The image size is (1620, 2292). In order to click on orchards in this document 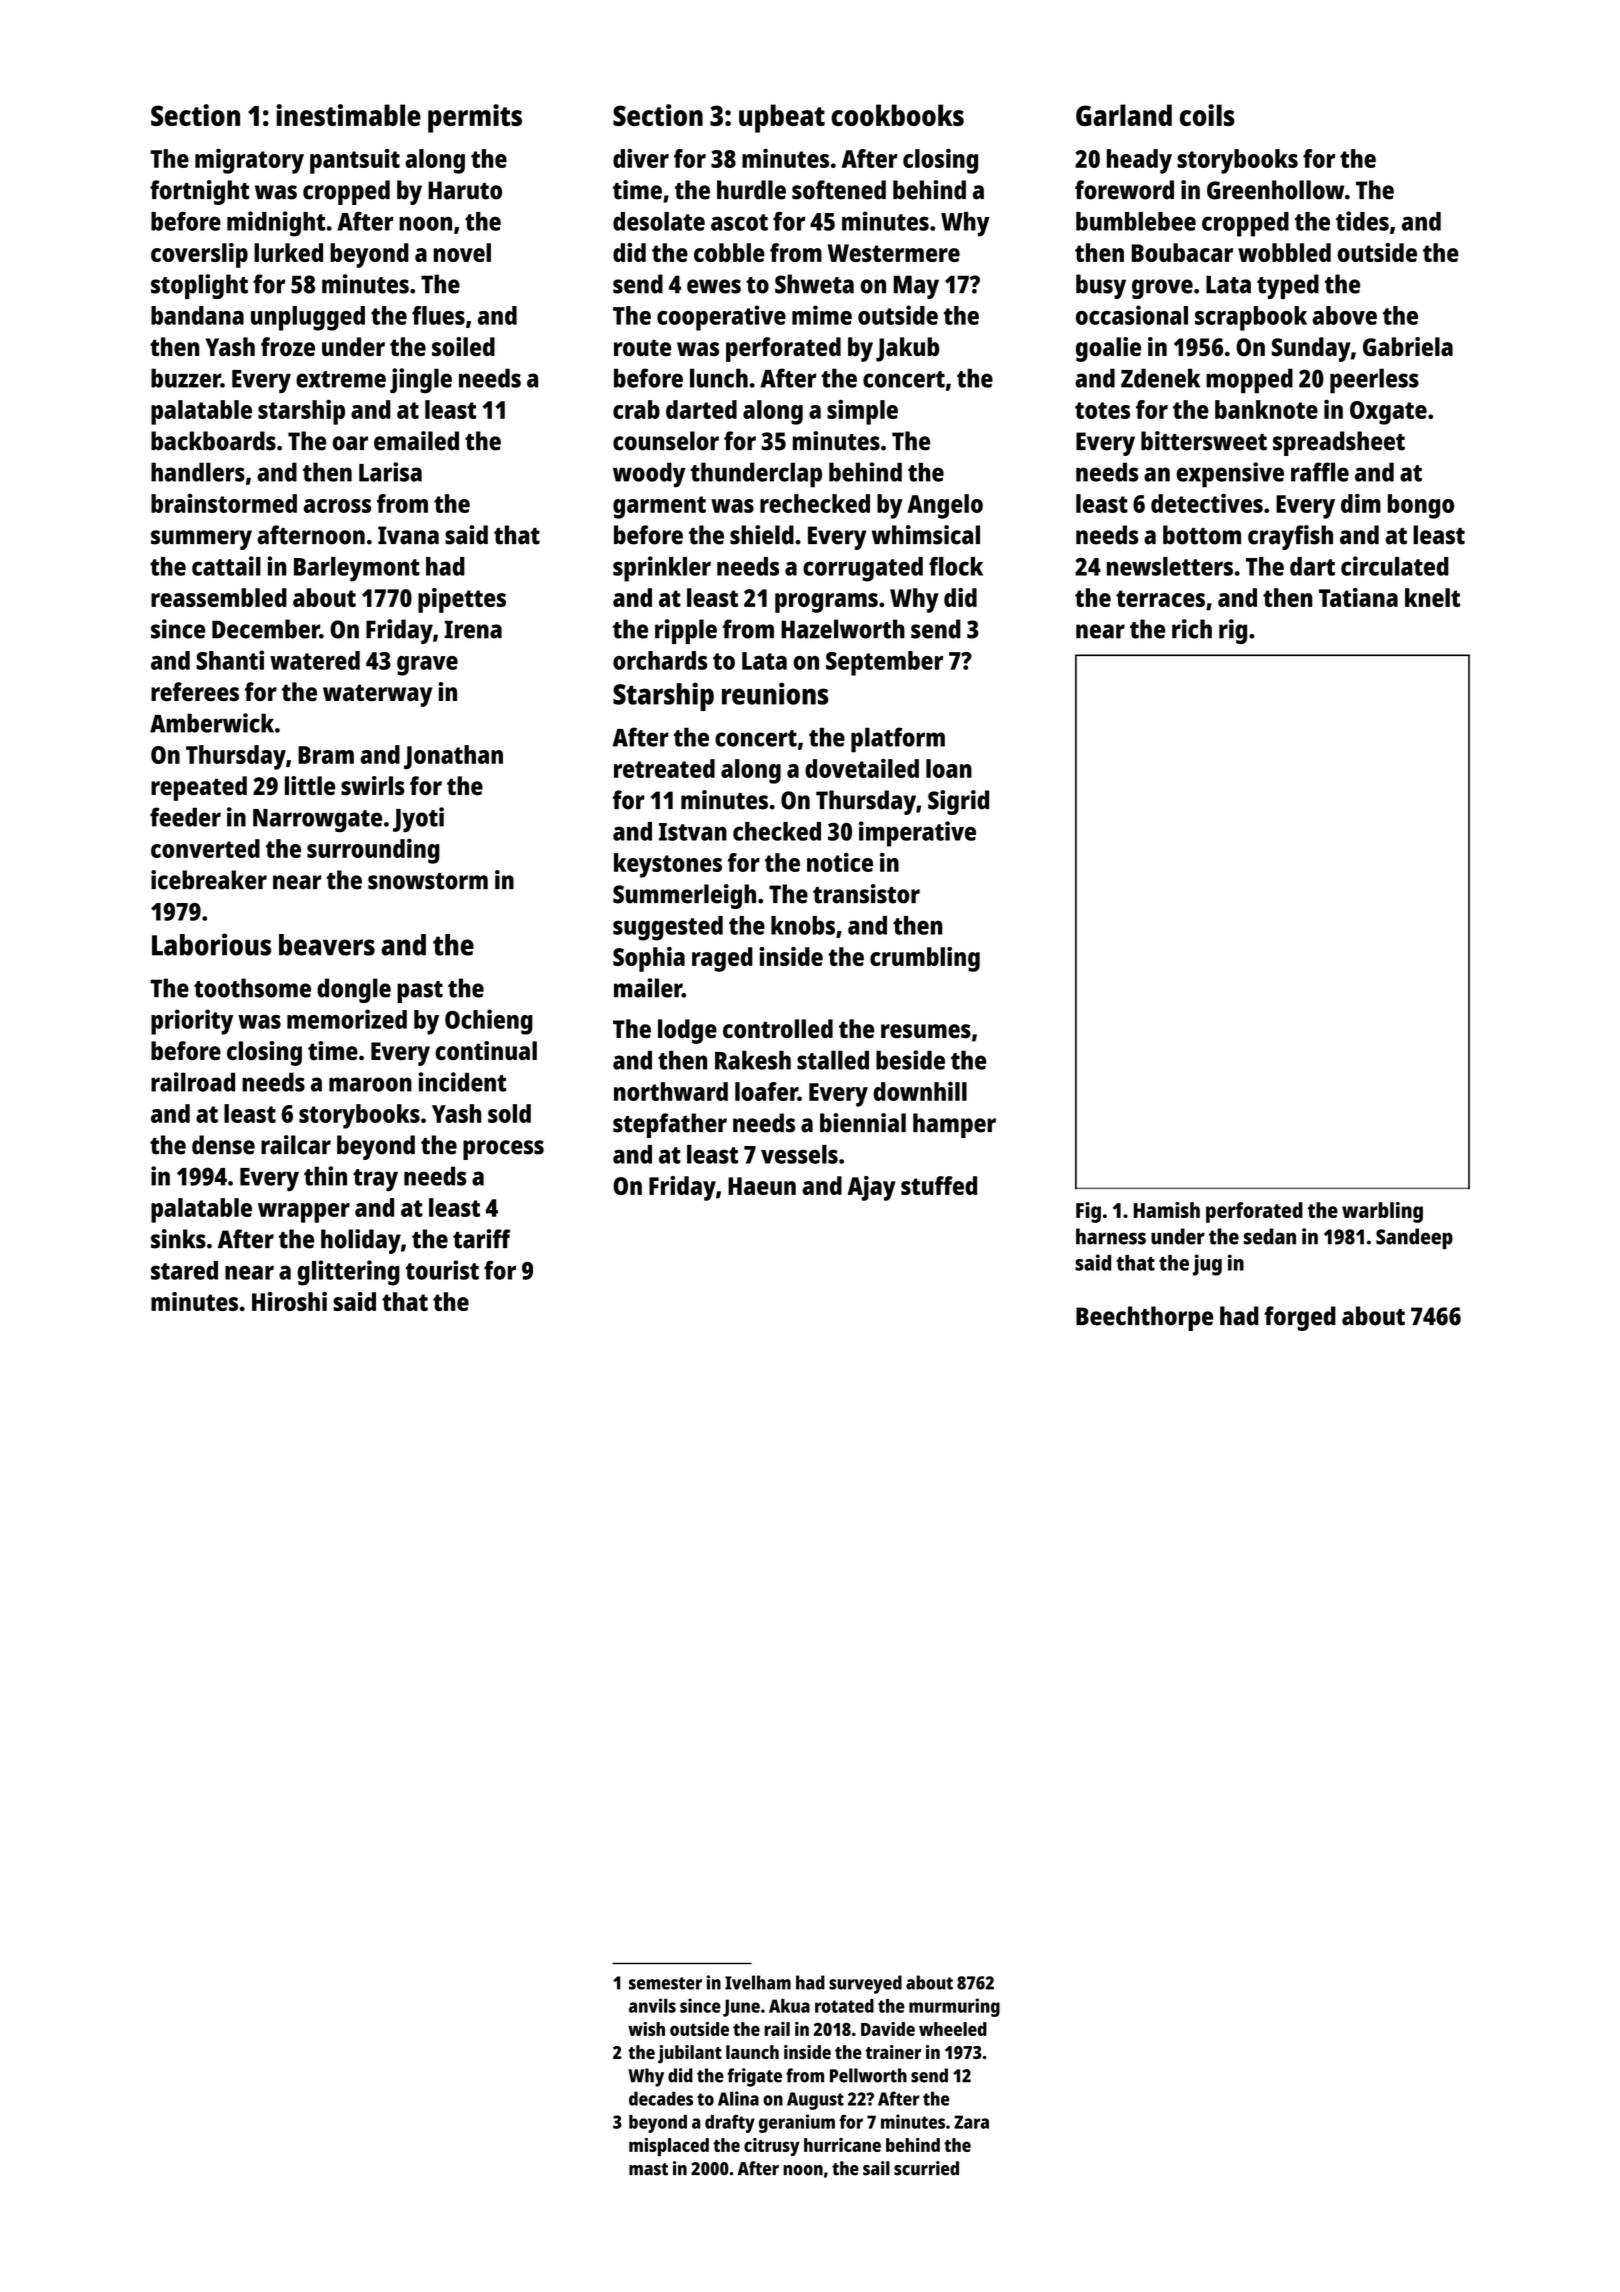, I will do `click(660, 660)`.
